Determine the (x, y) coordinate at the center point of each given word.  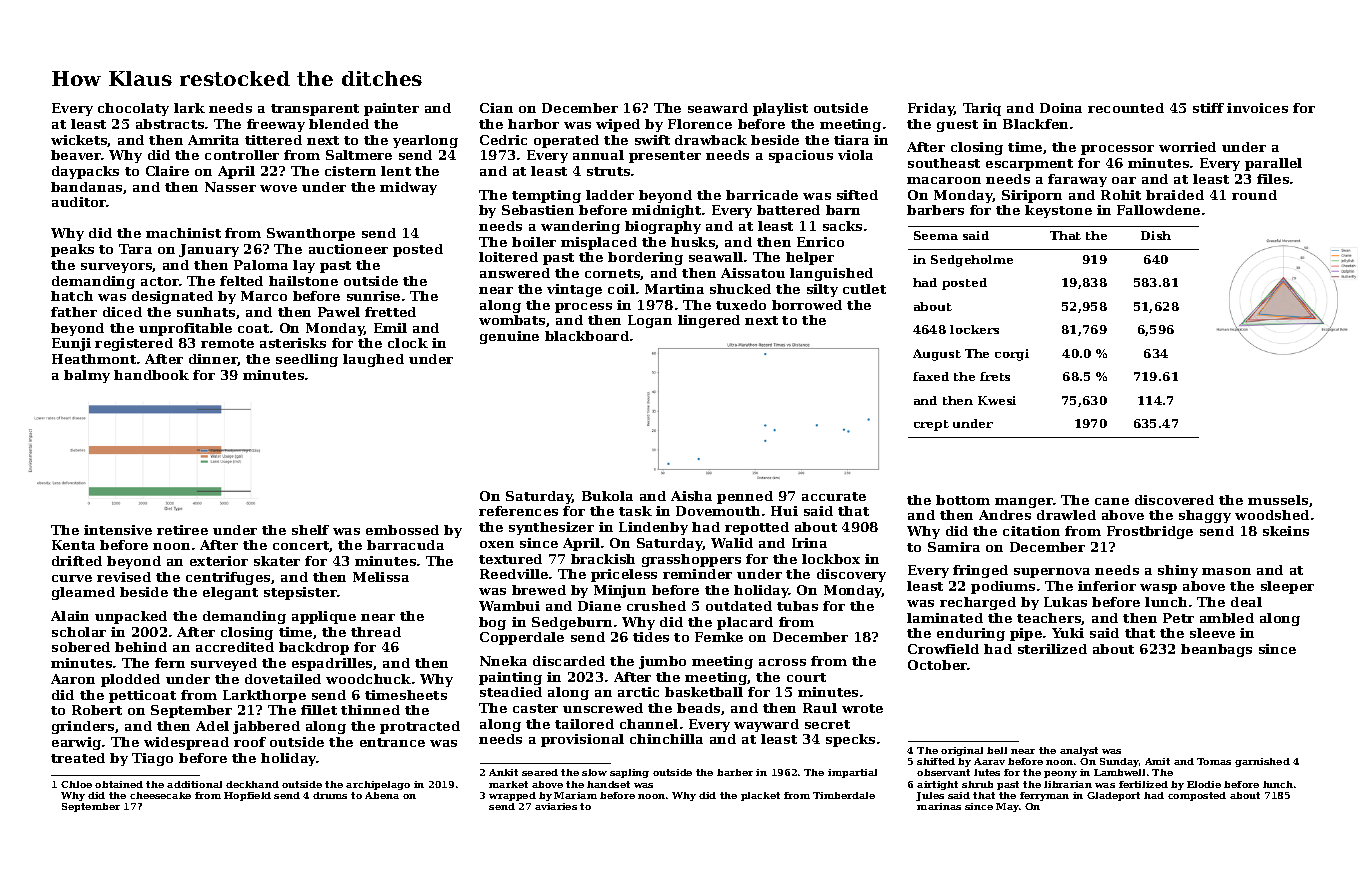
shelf (310, 530)
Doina (1061, 108)
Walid (732, 543)
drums (330, 795)
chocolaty (133, 109)
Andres (1005, 515)
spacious (801, 156)
